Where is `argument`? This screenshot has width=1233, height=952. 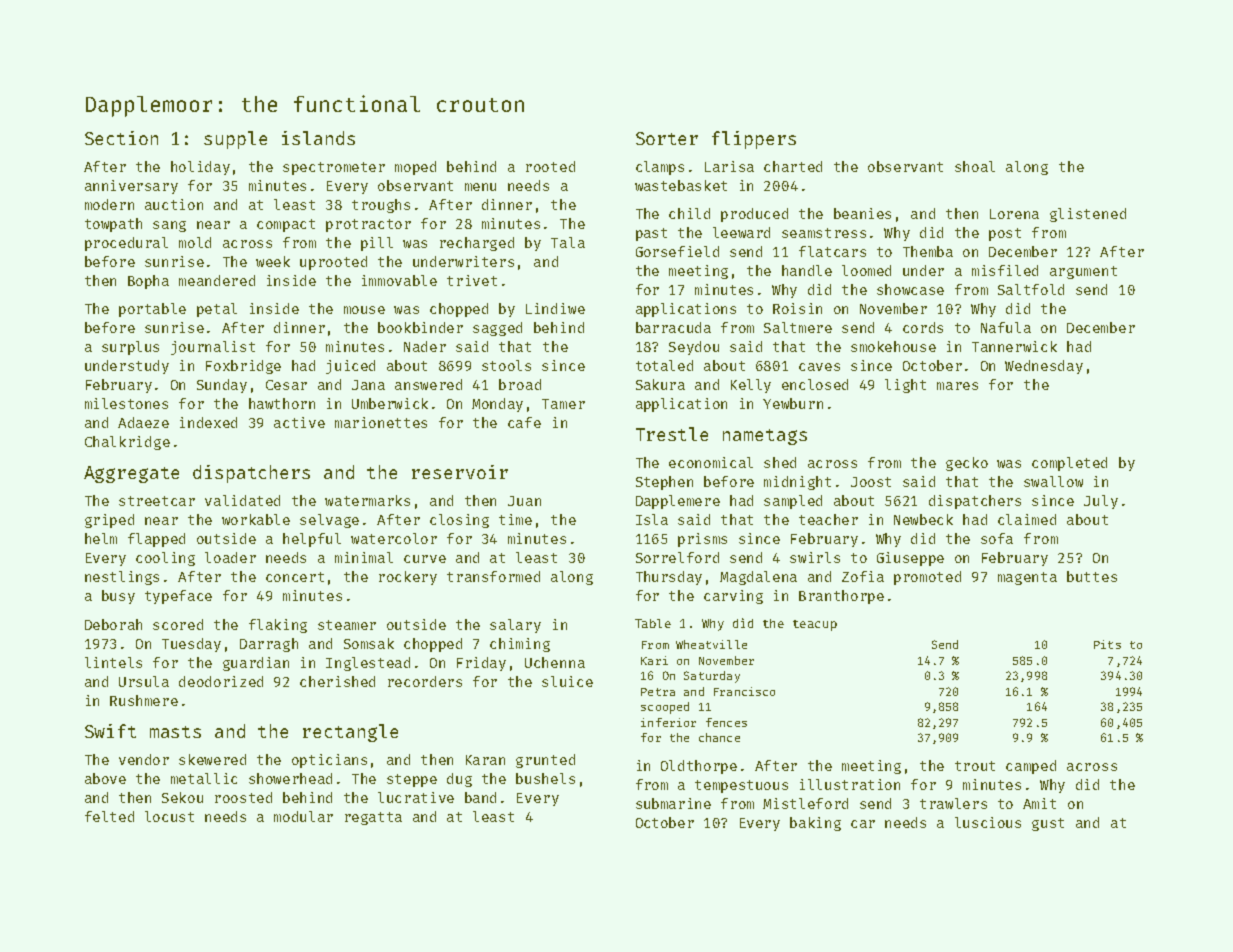 argument is located at coordinates (1083, 272).
